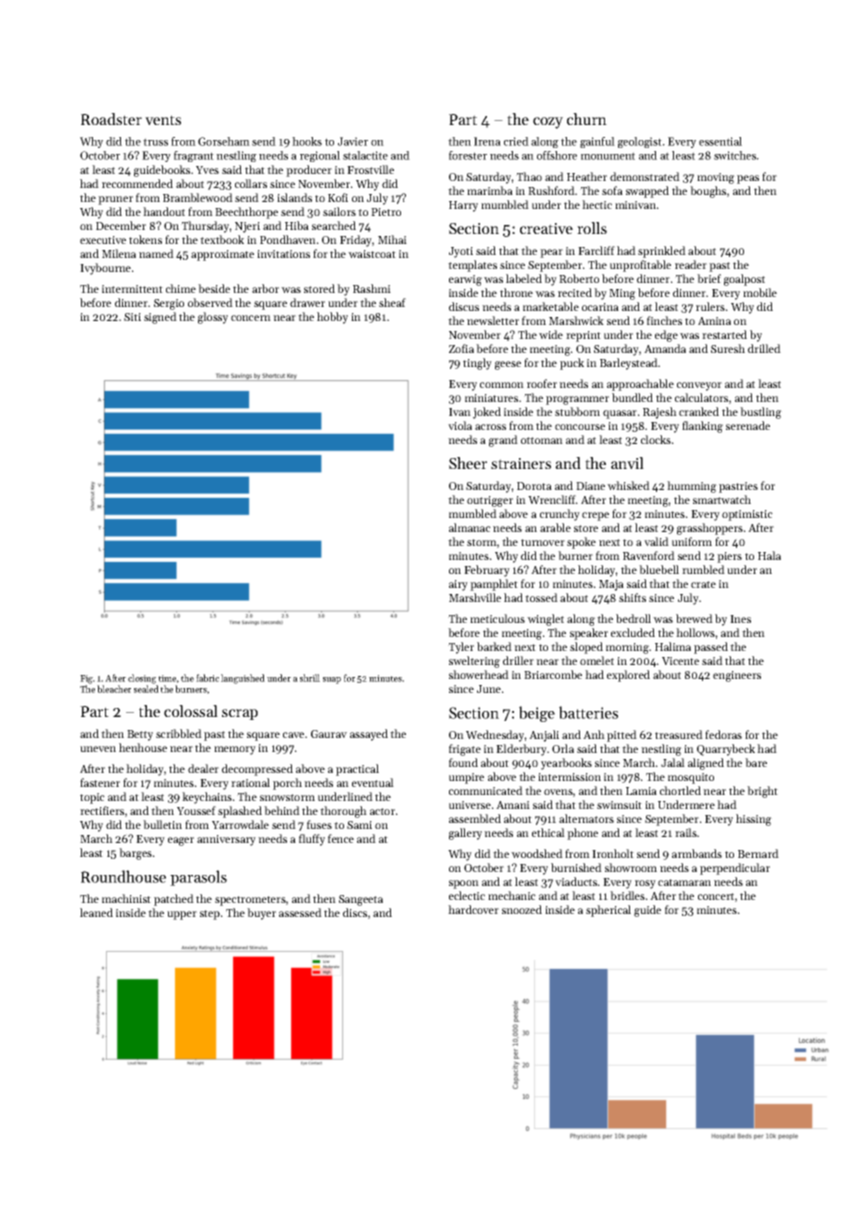 Image resolution: width=862 pixels, height=1223 pixels. What do you see at coordinates (164, 211) in the image?
I see `handout` at bounding box center [164, 211].
